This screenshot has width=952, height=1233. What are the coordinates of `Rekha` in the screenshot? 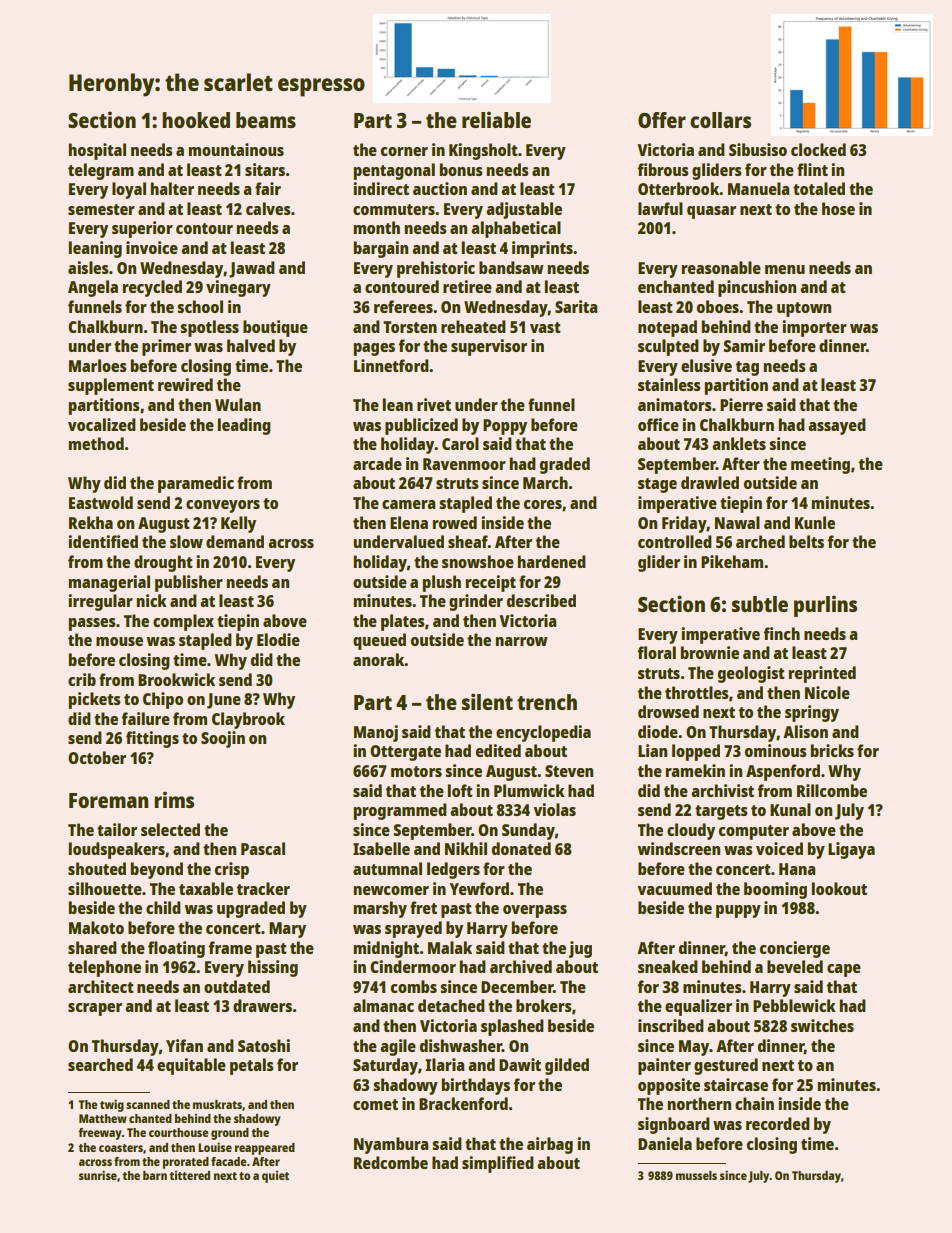 It's located at (91, 522).
